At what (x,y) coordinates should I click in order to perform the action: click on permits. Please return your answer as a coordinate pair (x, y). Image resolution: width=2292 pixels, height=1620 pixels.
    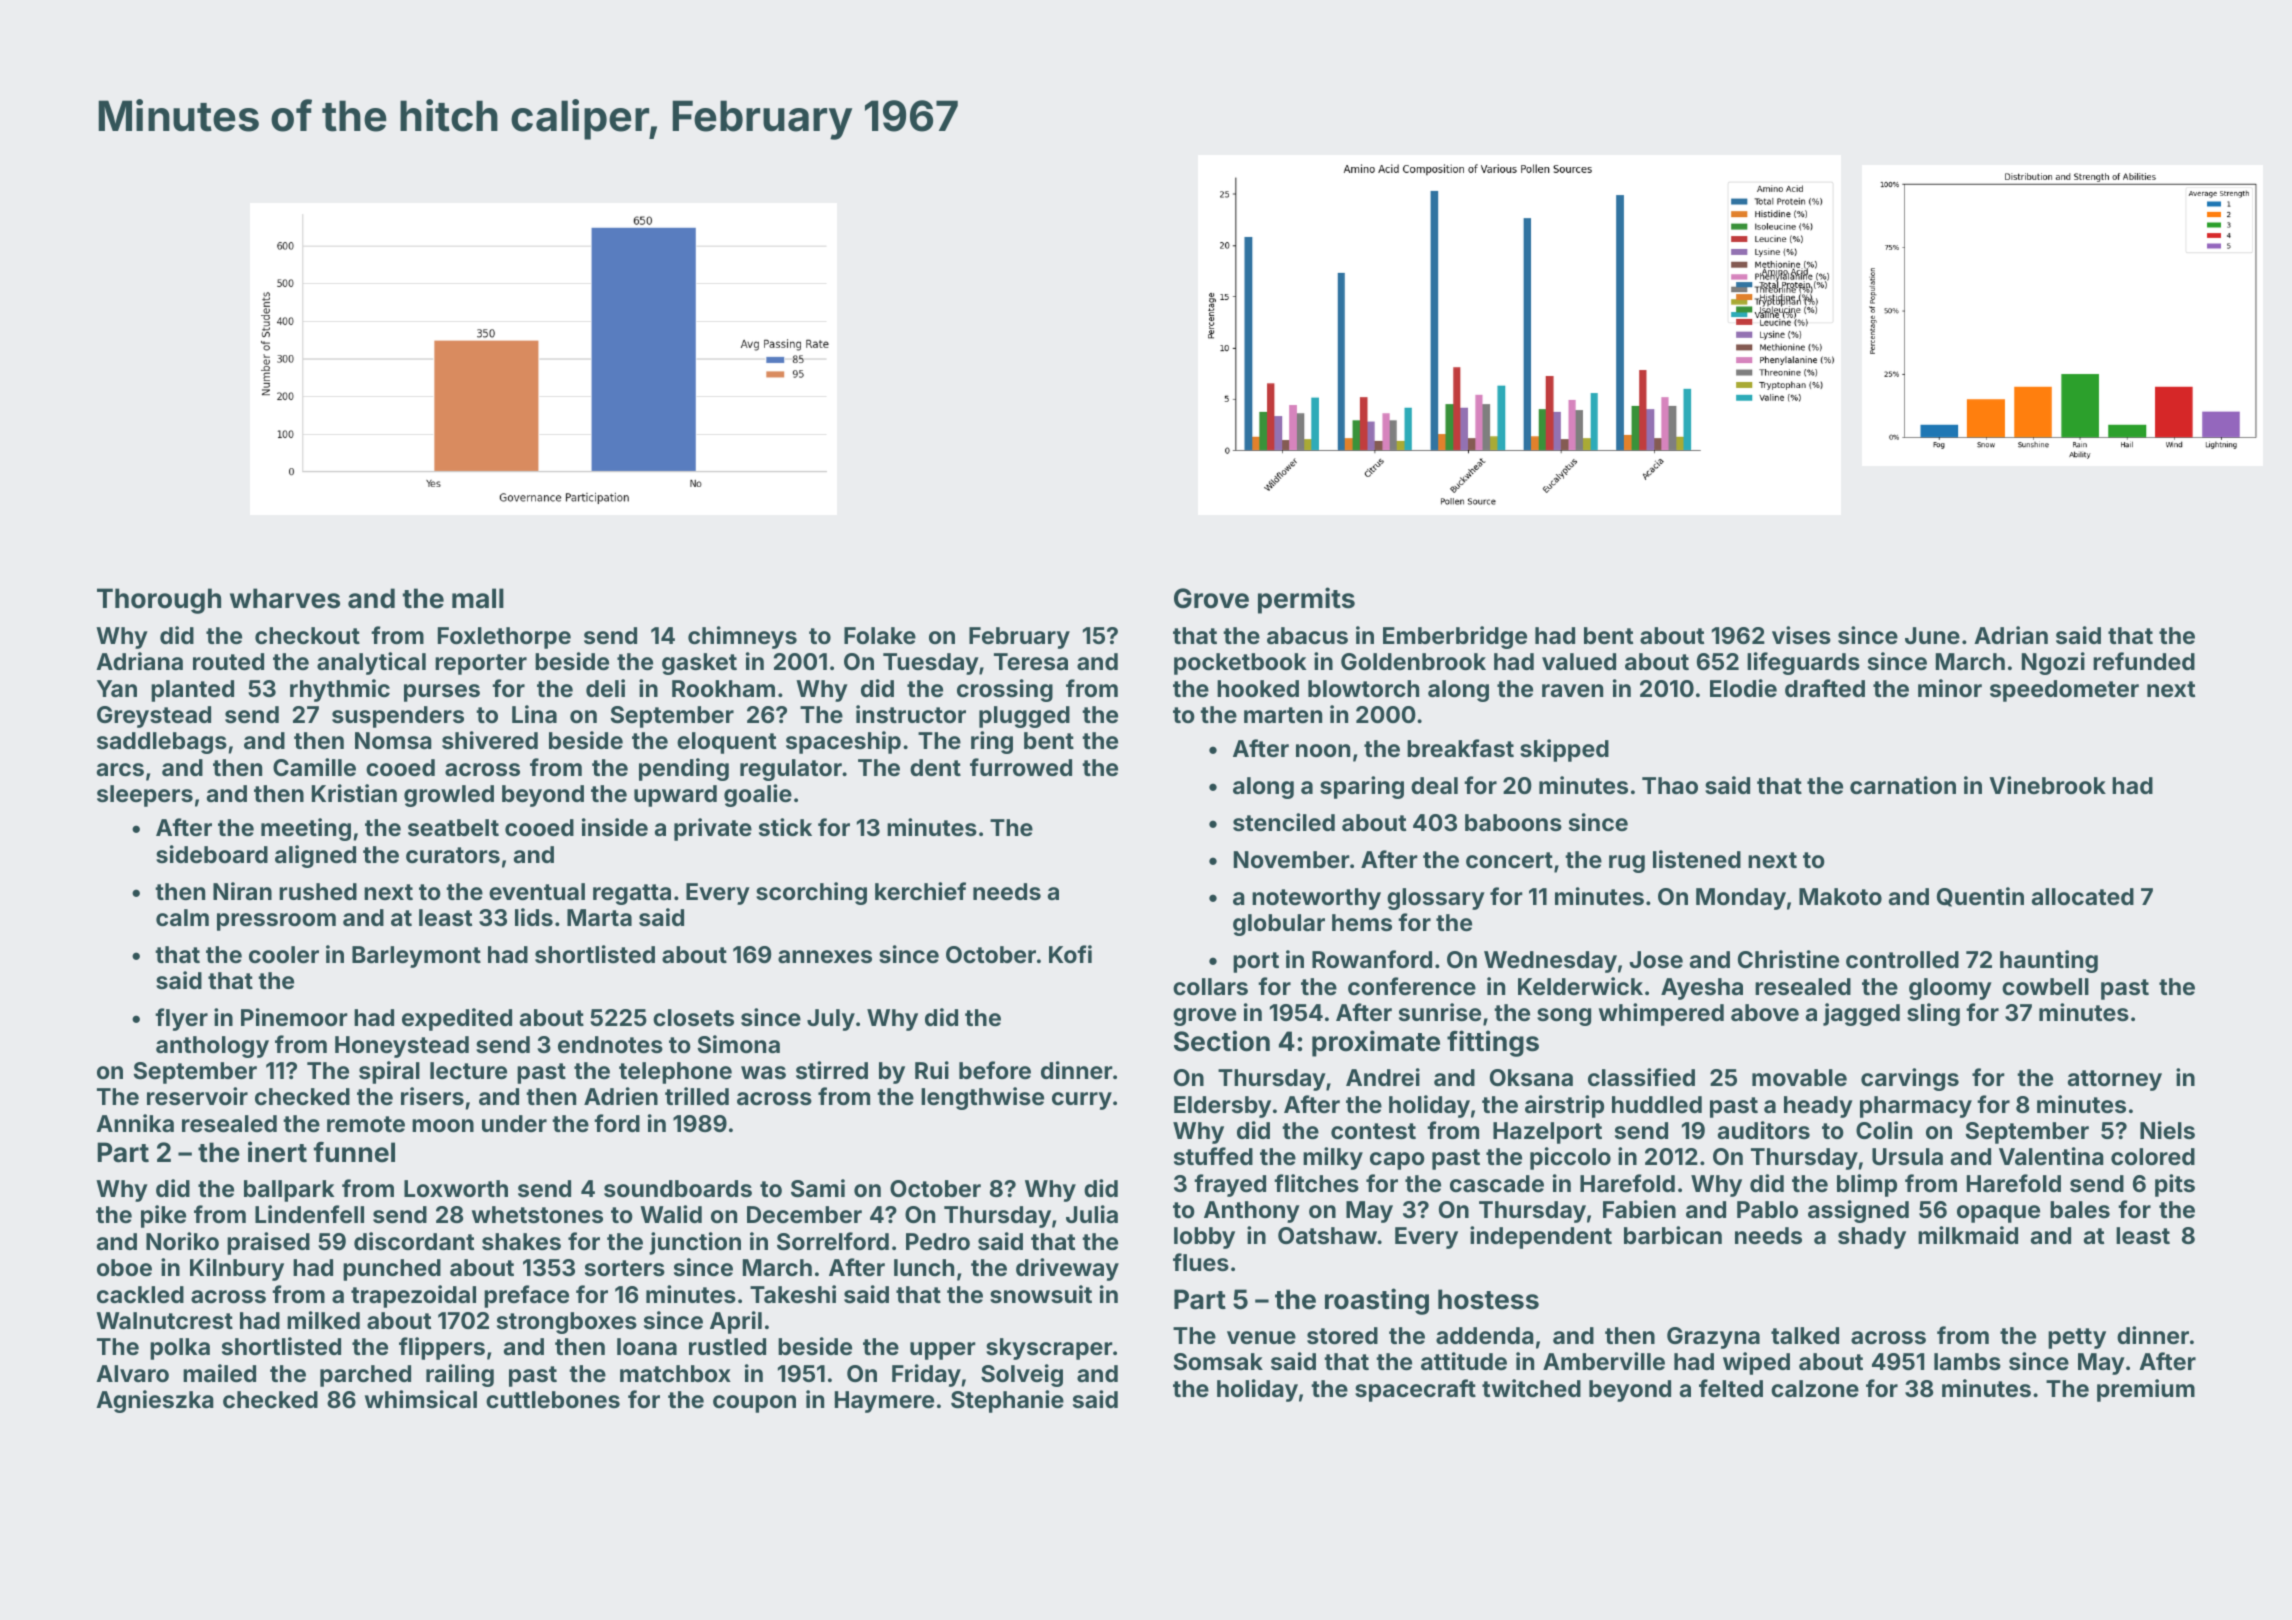
    Looking at the image, I should click on (1306, 600).
